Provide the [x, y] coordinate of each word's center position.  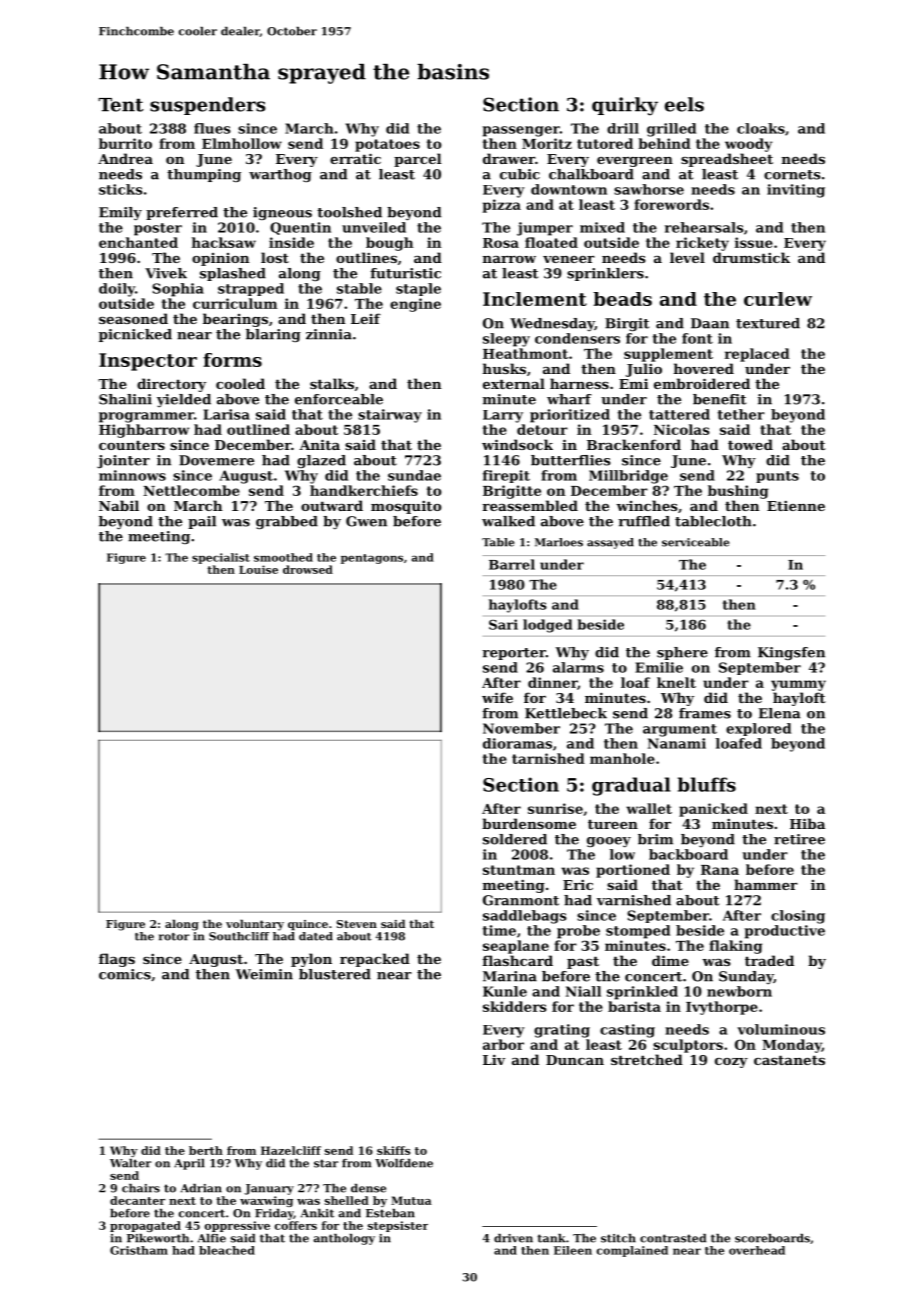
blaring [273, 335]
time [499, 930]
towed [750, 444]
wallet [649, 808]
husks [504, 368]
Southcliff [239, 936]
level [687, 257]
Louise [258, 569]
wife [497, 697]
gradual [631, 786]
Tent [121, 105]
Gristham [139, 1250]
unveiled [374, 227]
